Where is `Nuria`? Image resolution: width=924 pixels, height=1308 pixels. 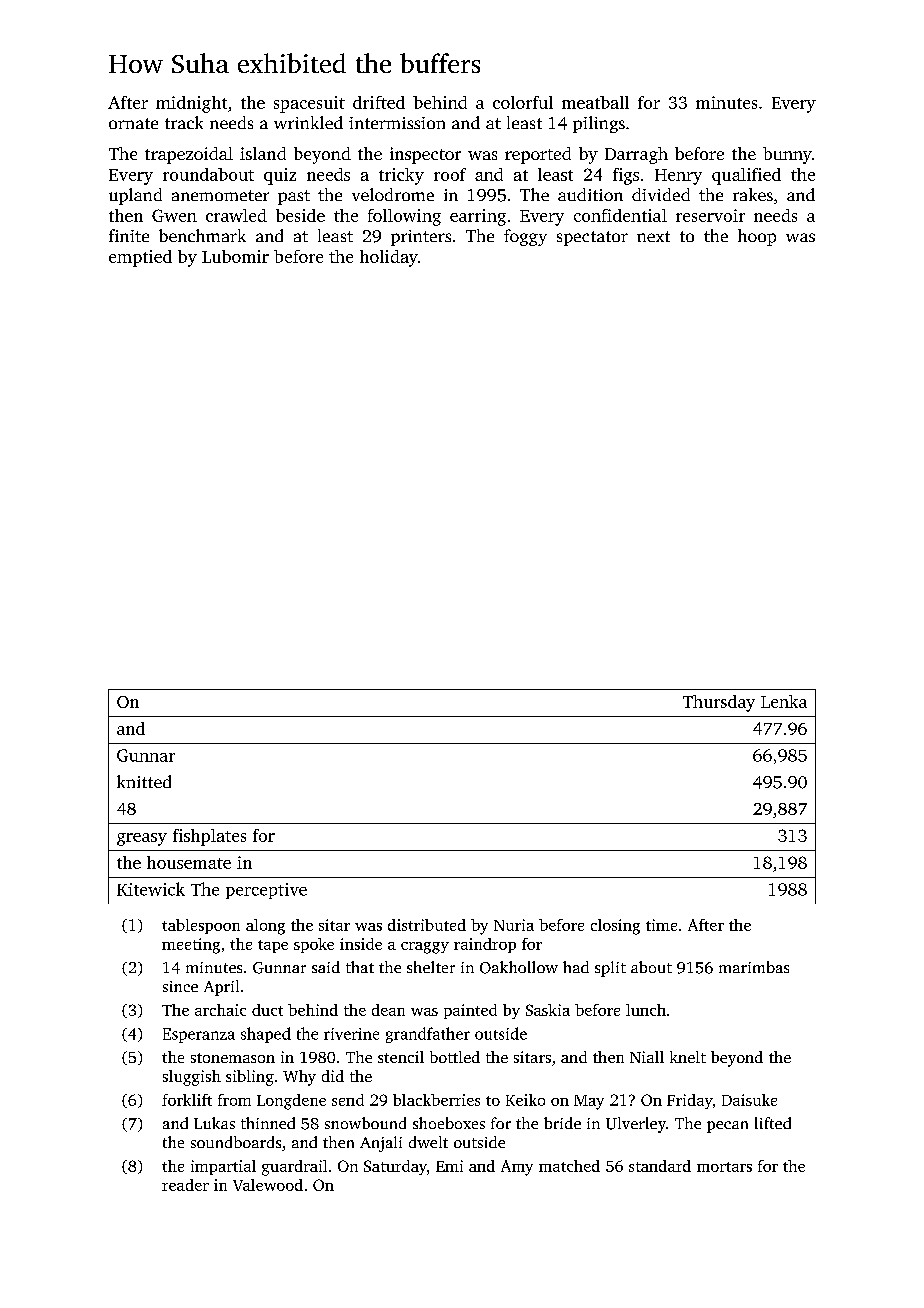
Nuria is located at coordinates (514, 925).
